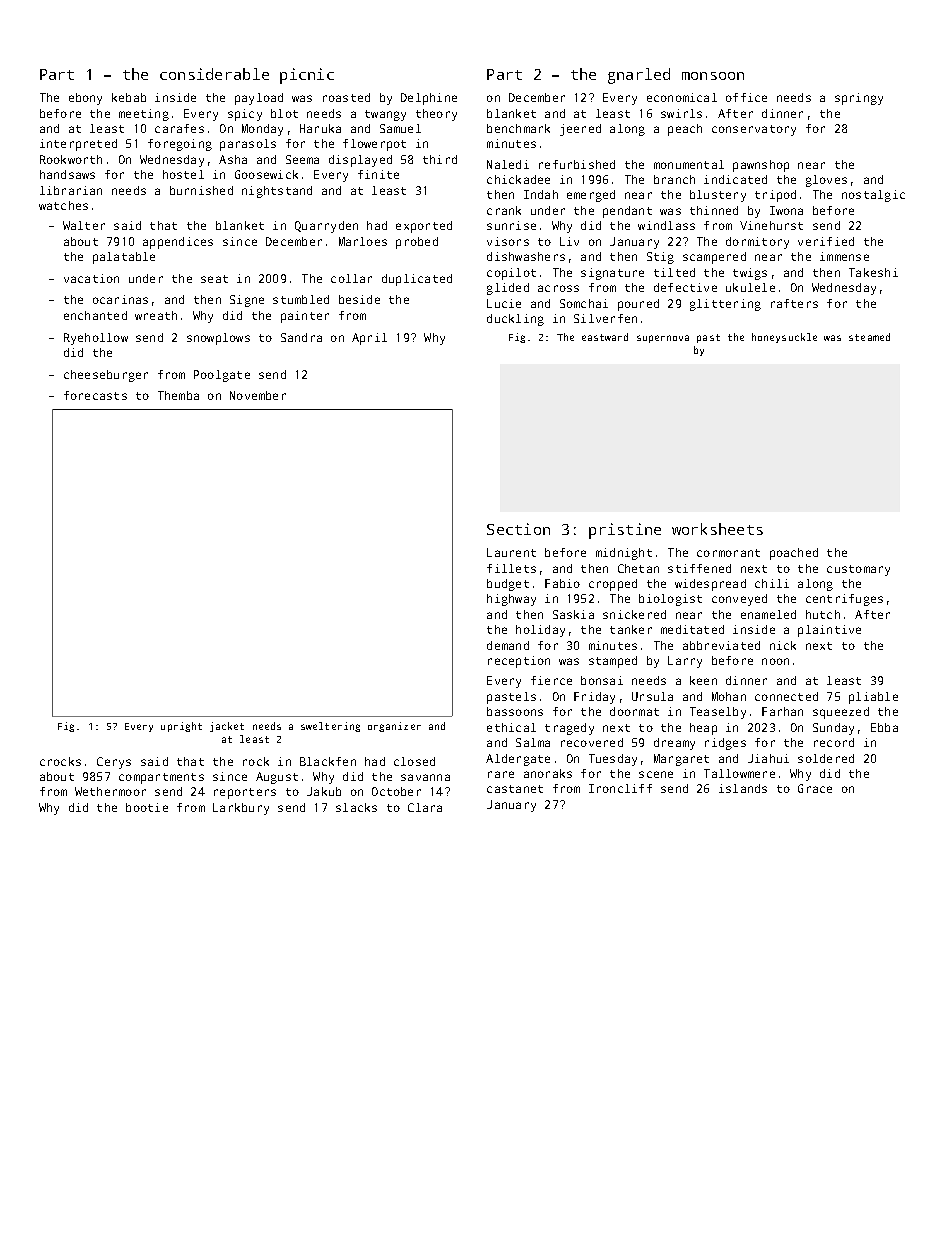 Image resolution: width=952 pixels, height=1233 pixels. I want to click on Delphine, so click(429, 99).
